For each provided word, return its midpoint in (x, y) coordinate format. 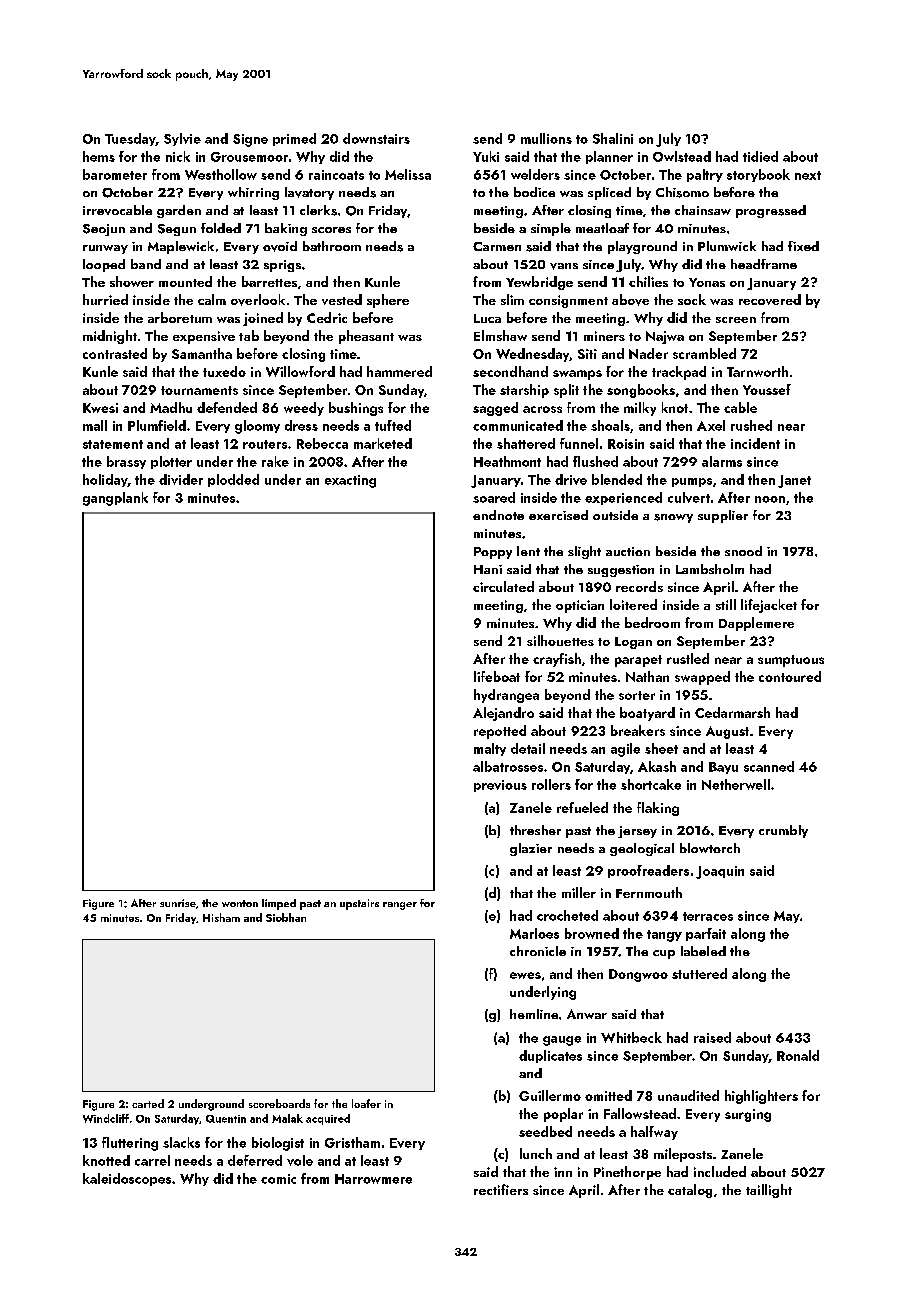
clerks (318, 210)
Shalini (613, 138)
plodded (233, 480)
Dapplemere (756, 624)
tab (249, 335)
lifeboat (497, 676)
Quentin (226, 1119)
